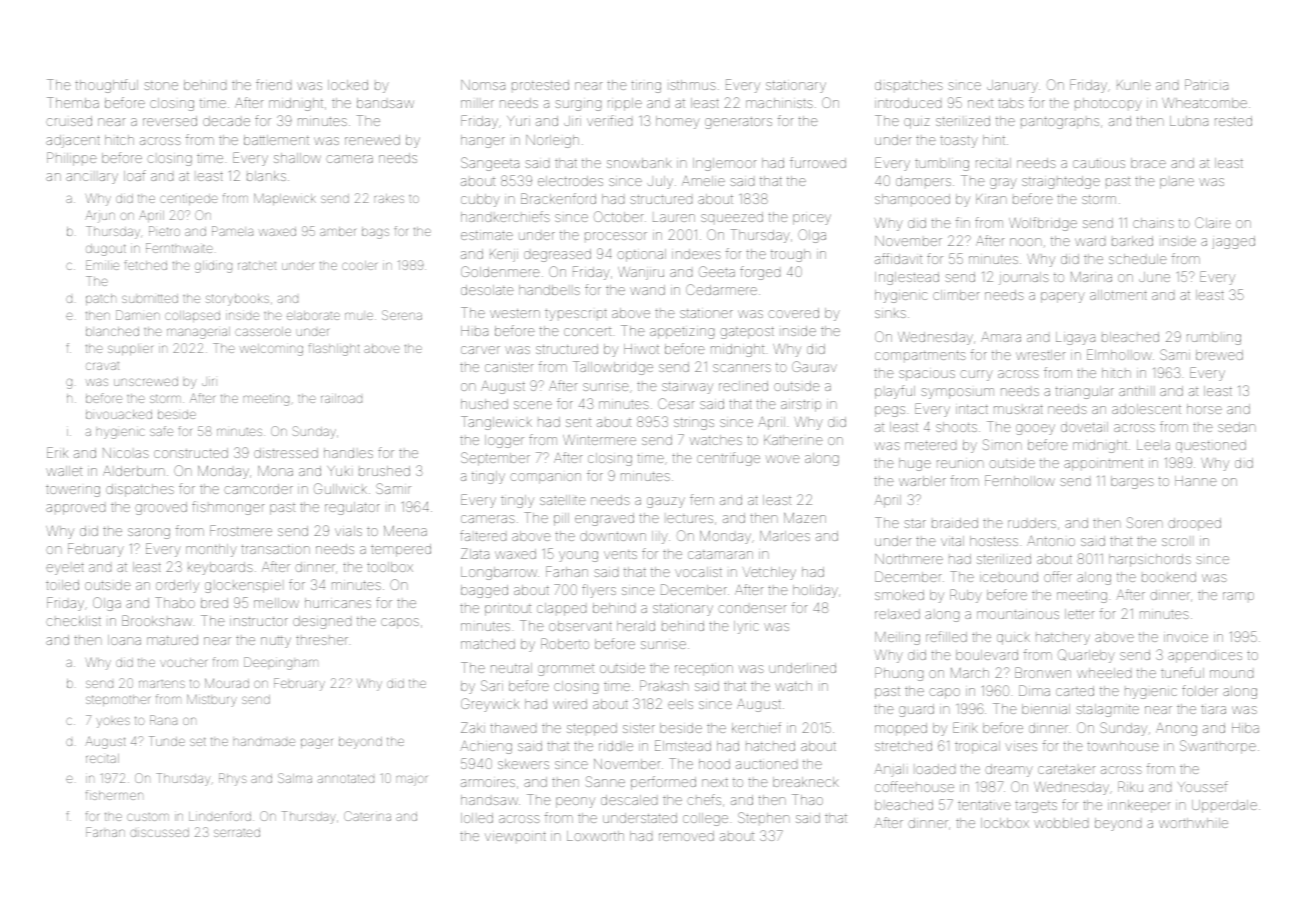 The height and width of the document is (924, 1308). I want to click on grooved, so click(161, 508).
